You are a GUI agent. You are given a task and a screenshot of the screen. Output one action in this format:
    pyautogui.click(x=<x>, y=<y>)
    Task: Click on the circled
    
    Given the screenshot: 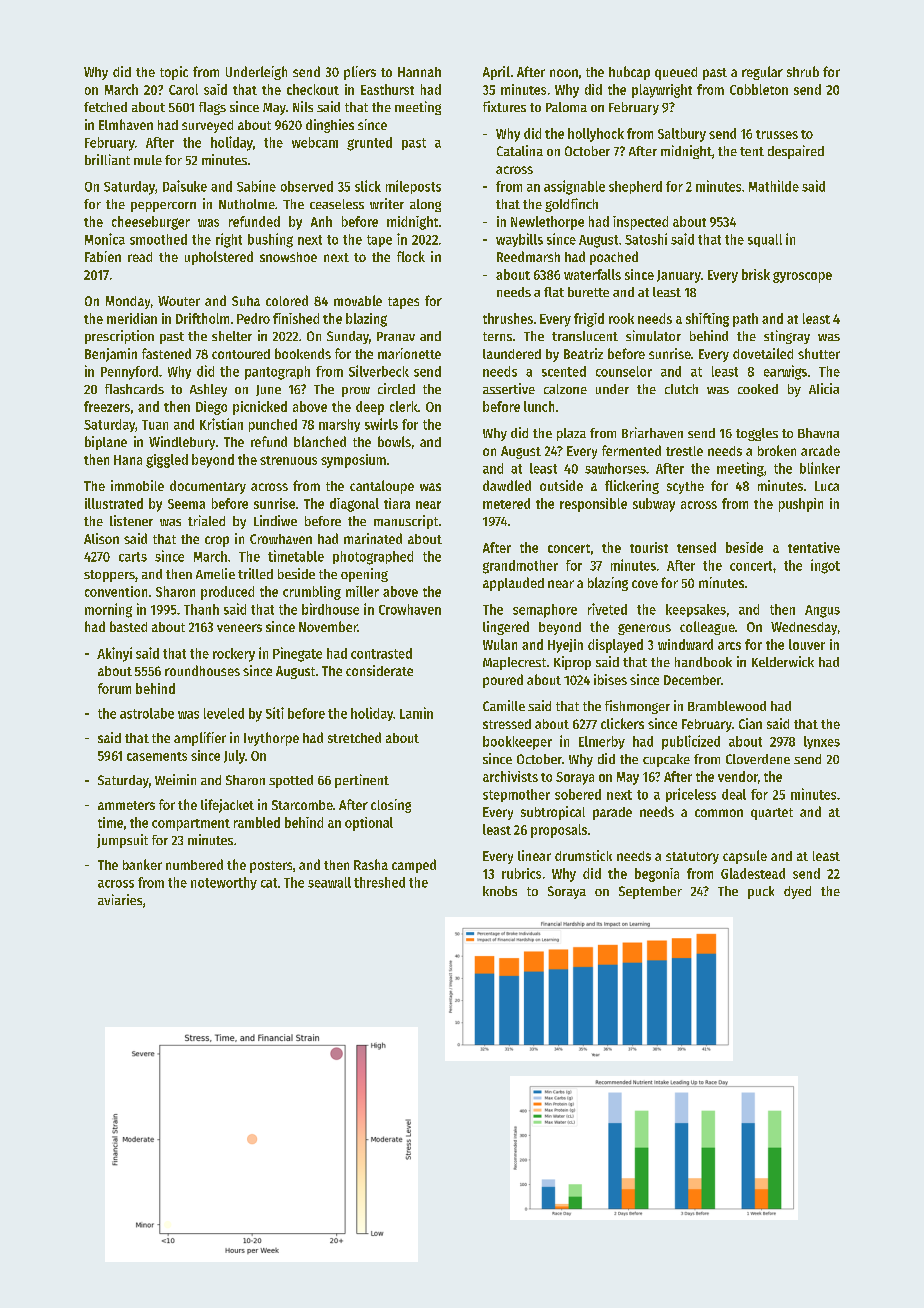 What is the action you would take?
    pyautogui.click(x=396, y=388)
